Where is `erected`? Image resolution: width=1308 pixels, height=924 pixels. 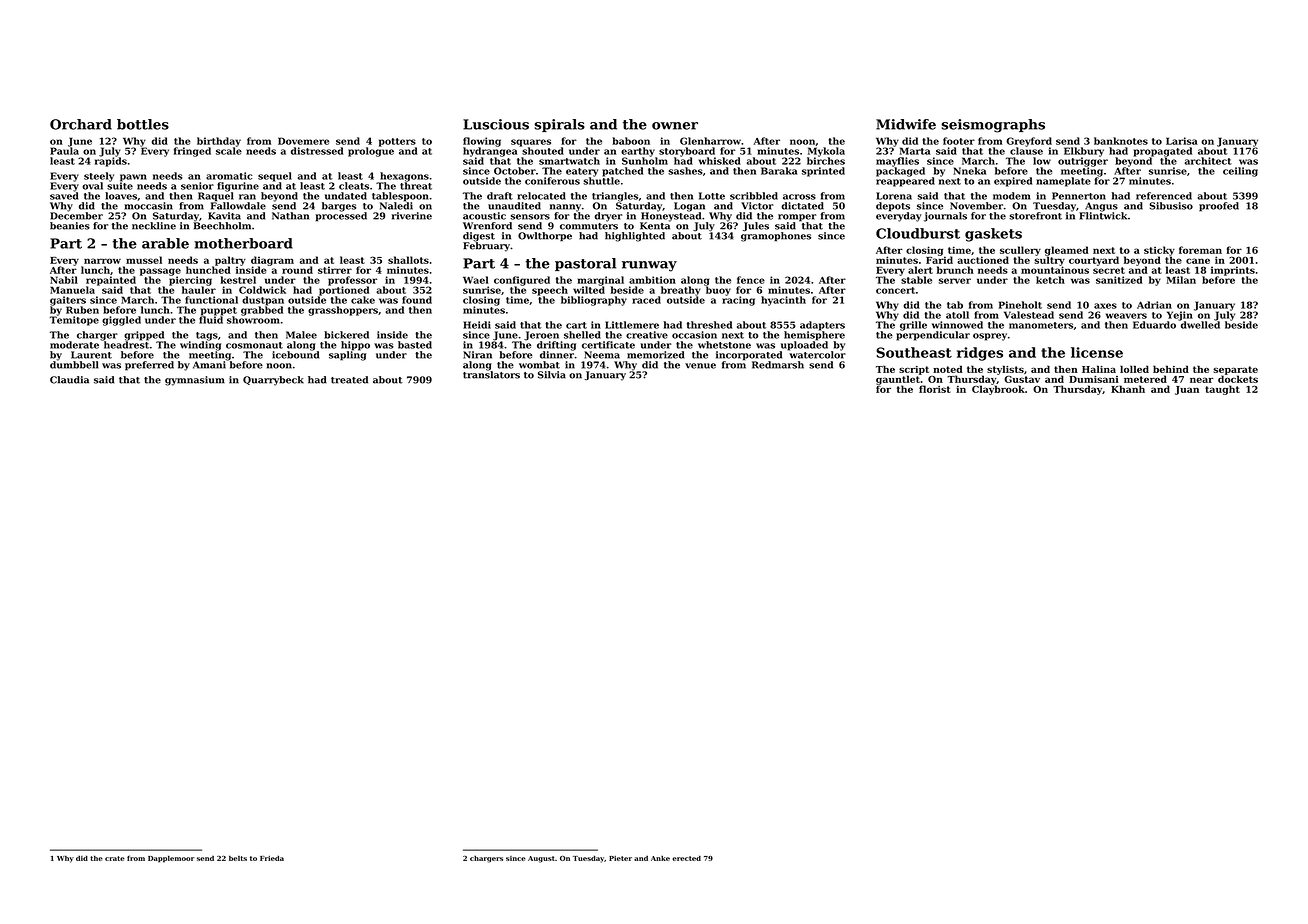 erected is located at coordinates (686, 858).
